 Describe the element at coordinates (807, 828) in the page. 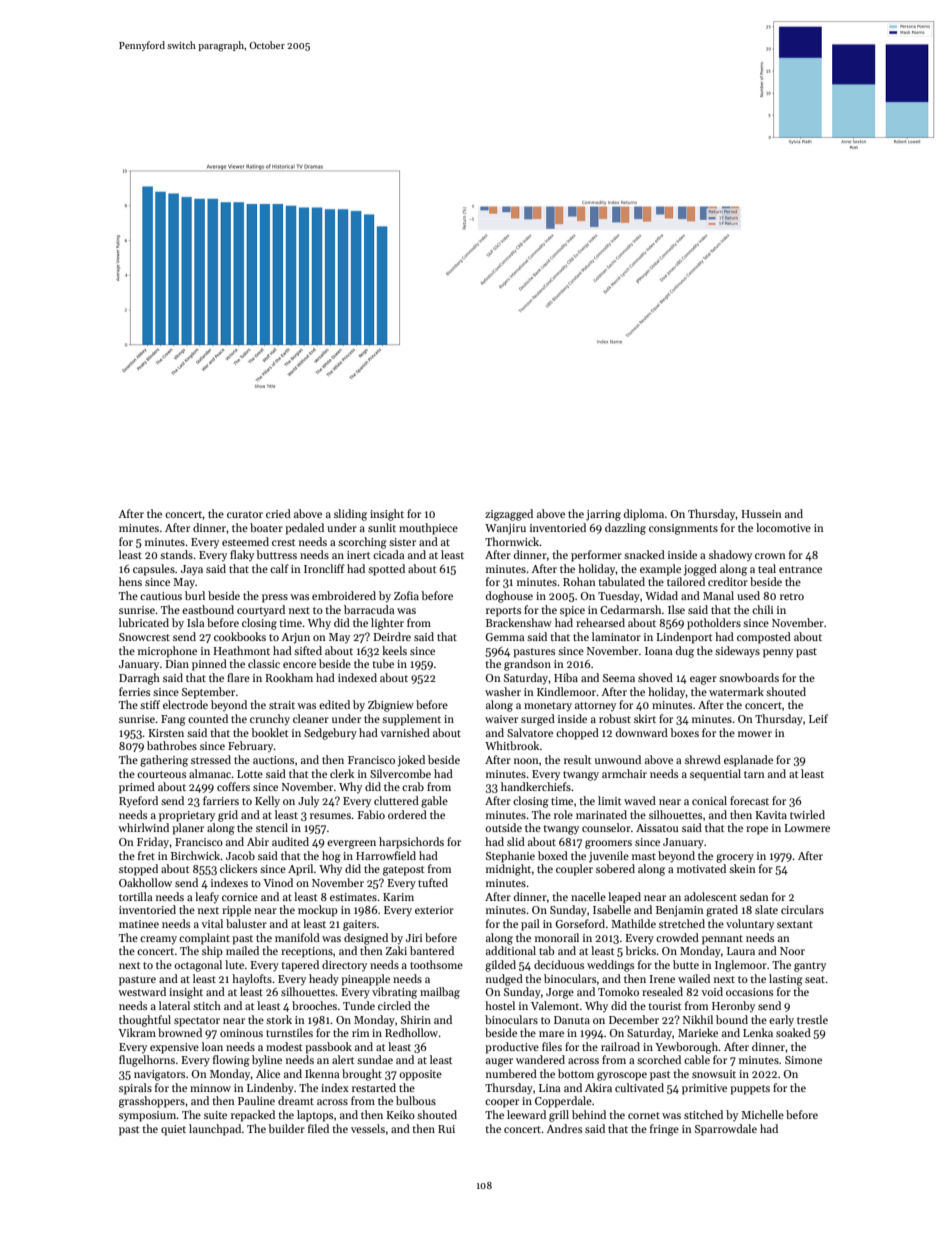

I see `Lowmere` at that location.
